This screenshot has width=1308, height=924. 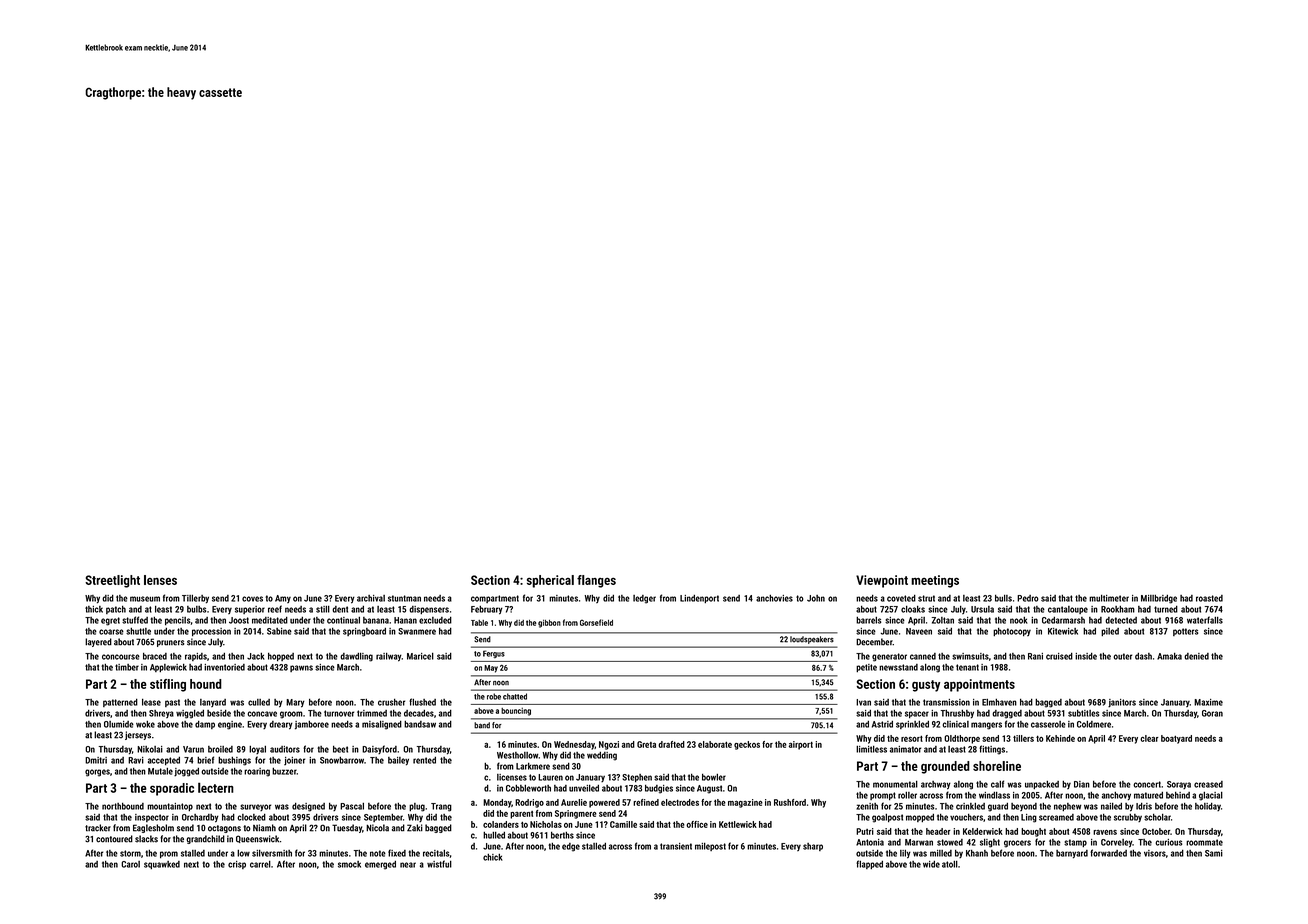 What do you see at coordinates (935, 581) in the screenshot?
I see `meetings` at bounding box center [935, 581].
